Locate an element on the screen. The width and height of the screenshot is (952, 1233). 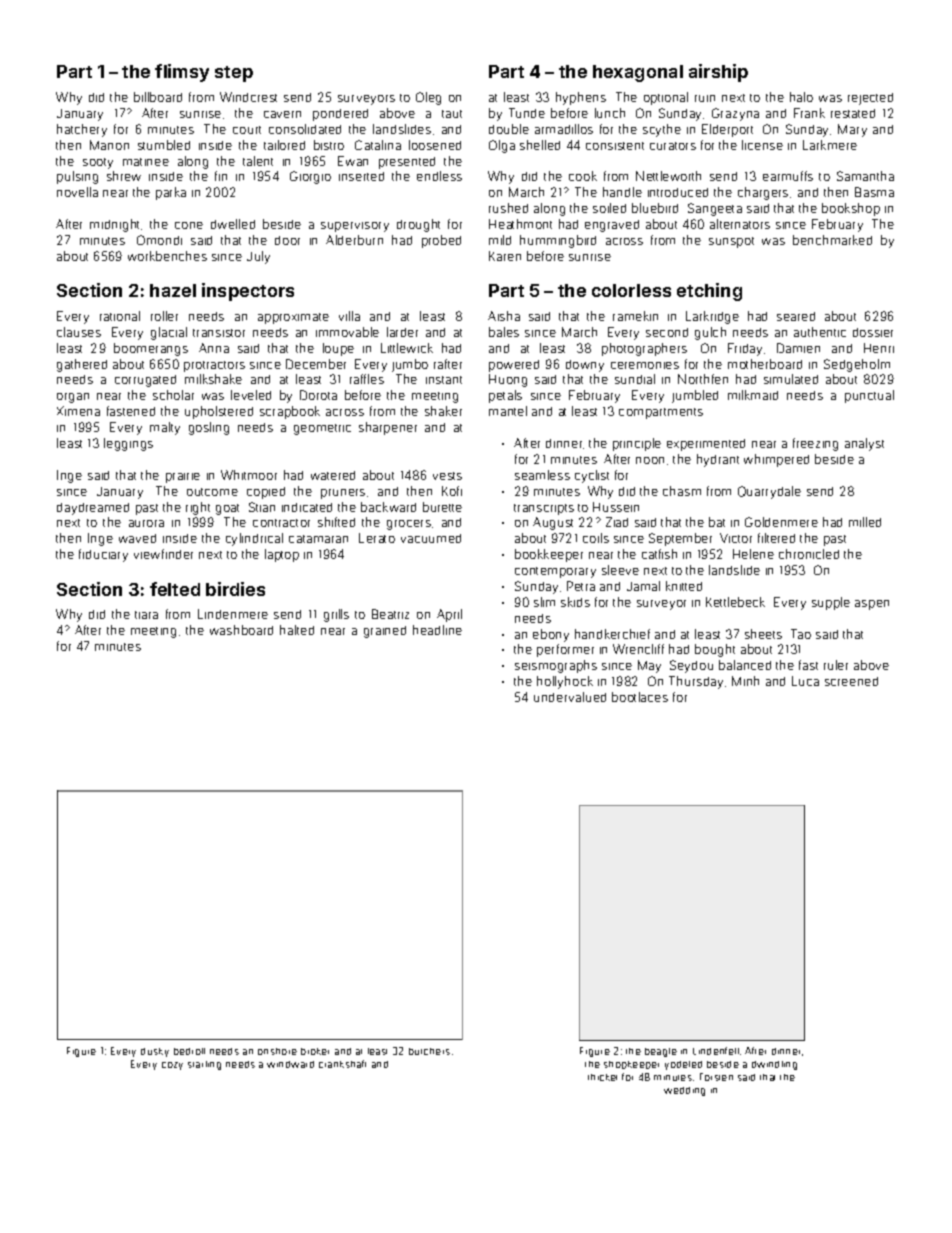
July is located at coordinates (258, 257).
